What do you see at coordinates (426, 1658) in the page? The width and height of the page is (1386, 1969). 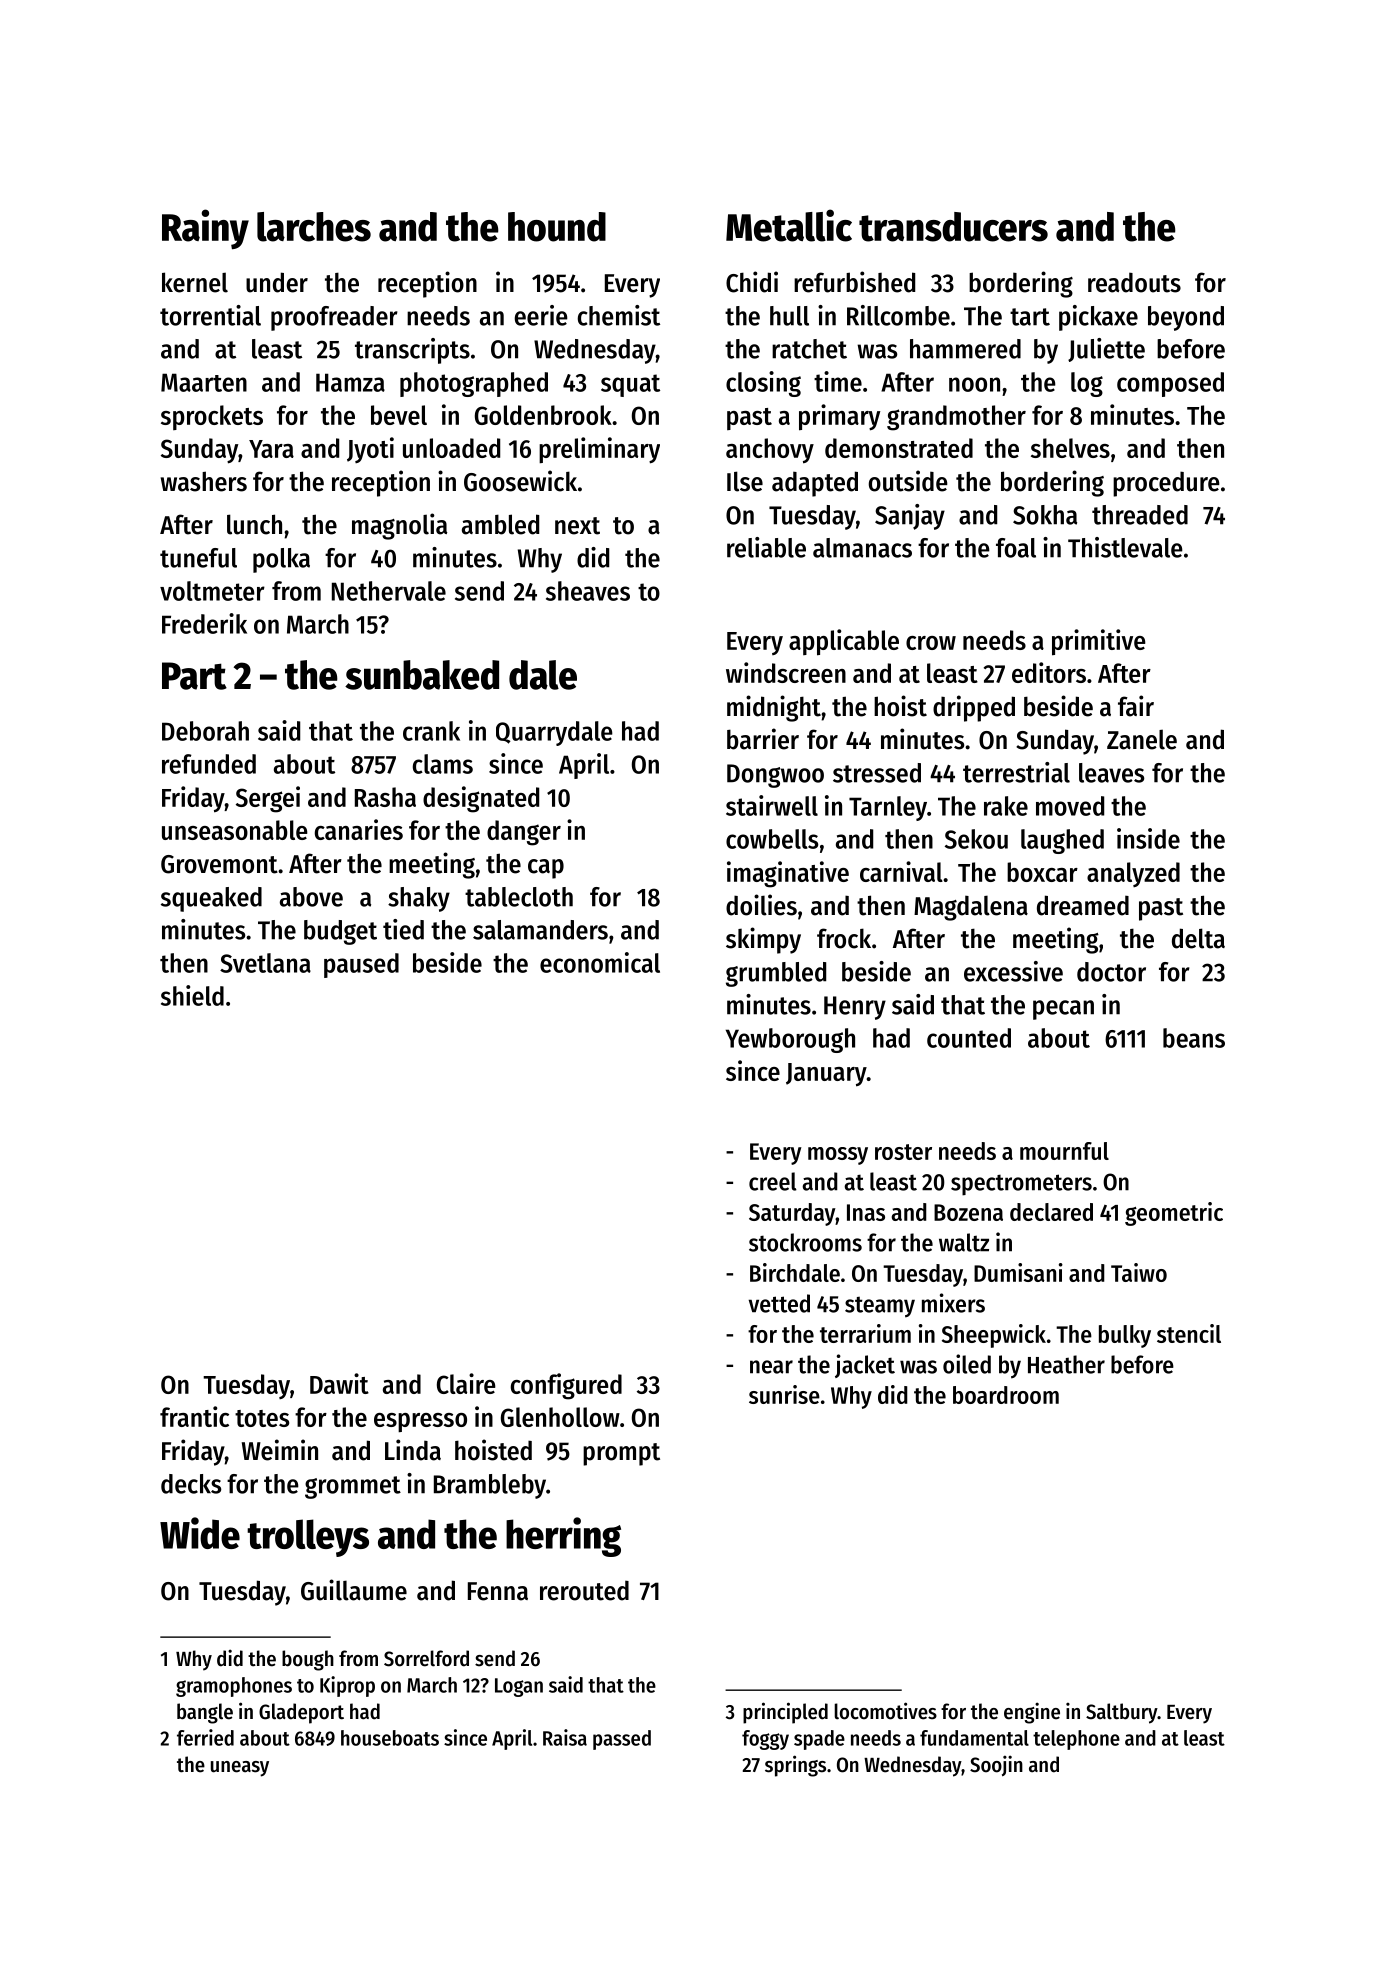 I see `Sorrelford` at bounding box center [426, 1658].
